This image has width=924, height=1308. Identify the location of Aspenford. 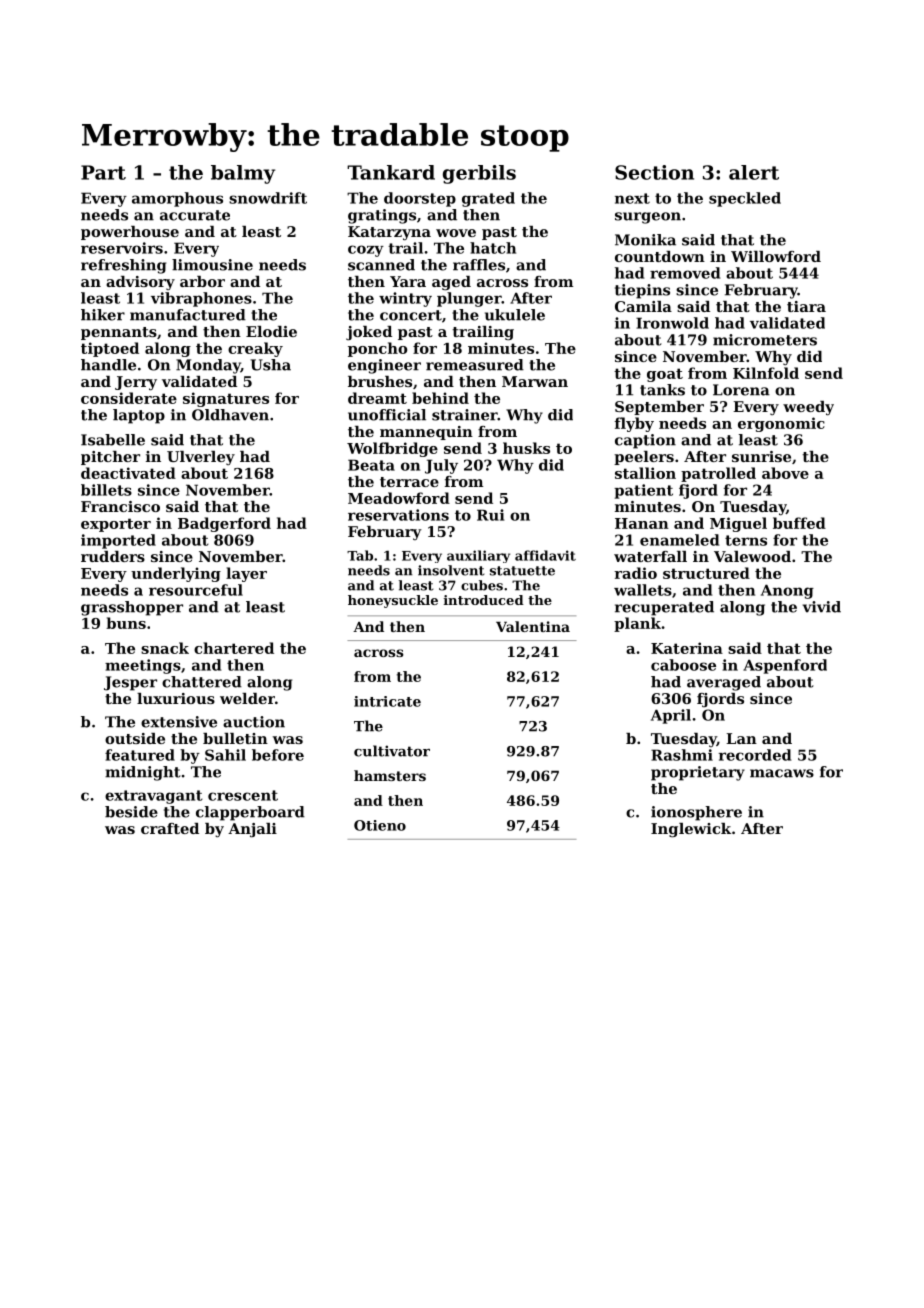
(785, 666).
